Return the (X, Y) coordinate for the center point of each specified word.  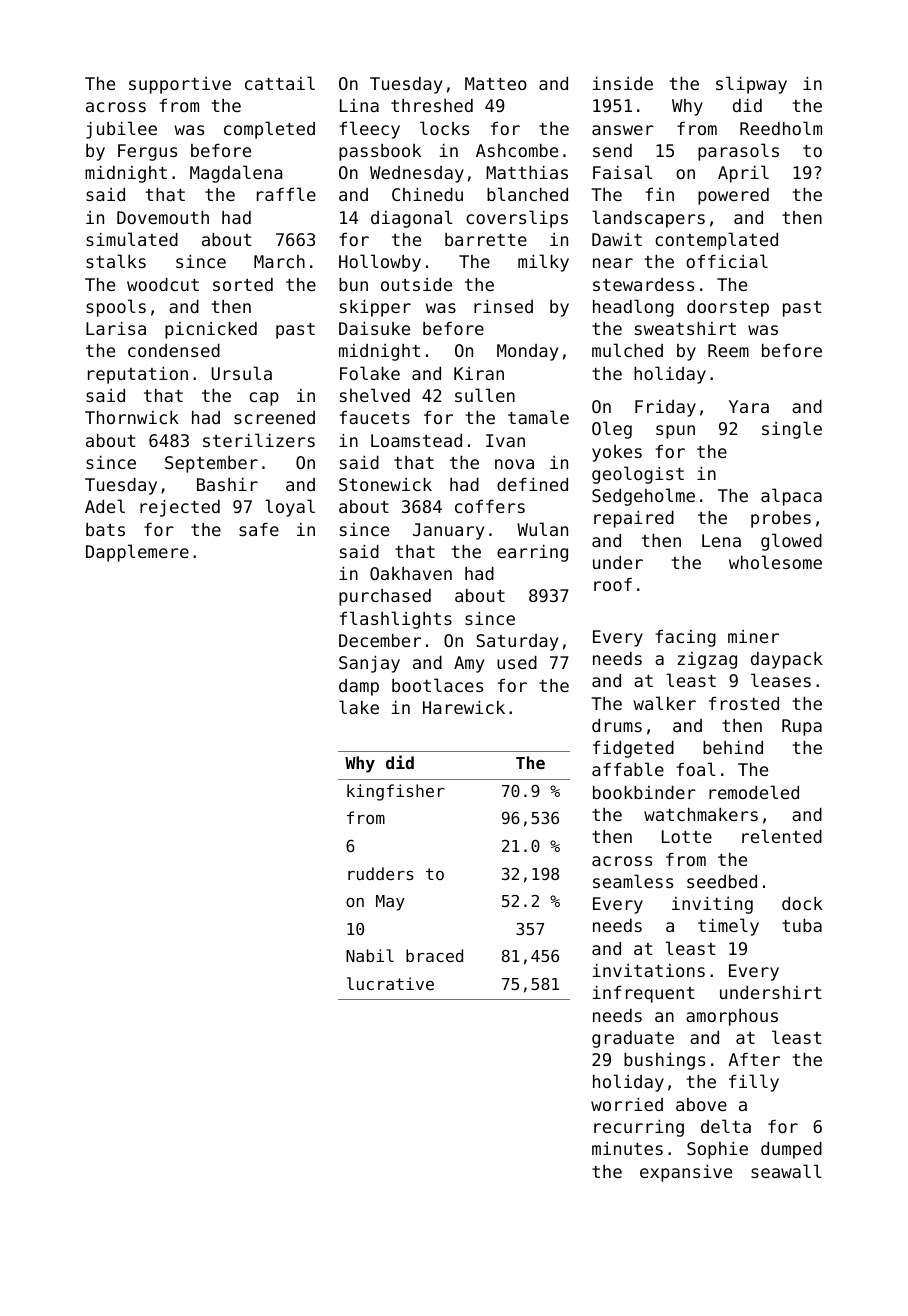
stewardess (643, 284)
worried (627, 1104)
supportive (180, 85)
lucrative (390, 983)
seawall (786, 1171)
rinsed (503, 306)
